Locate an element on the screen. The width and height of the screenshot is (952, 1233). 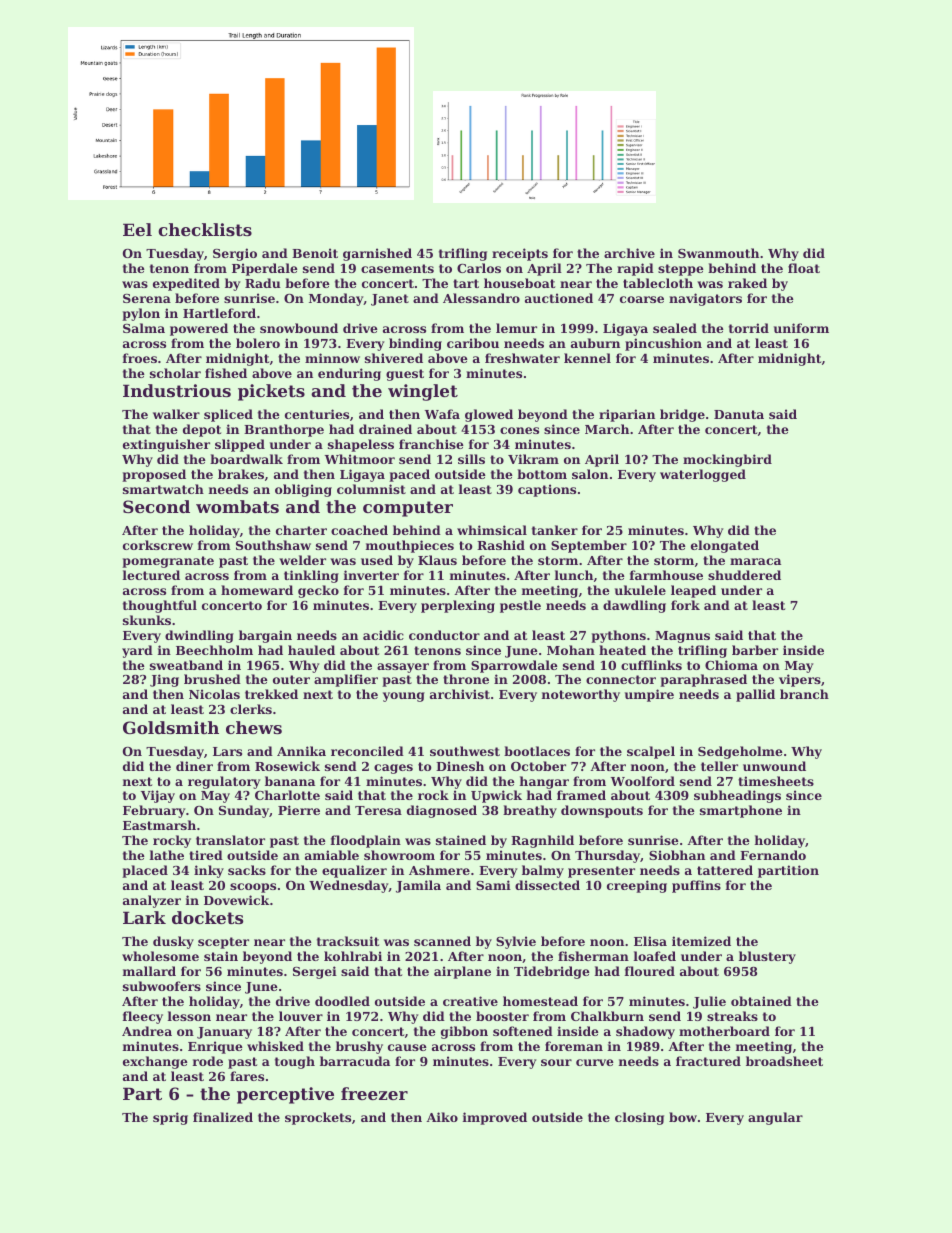
balmy is located at coordinates (543, 871).
